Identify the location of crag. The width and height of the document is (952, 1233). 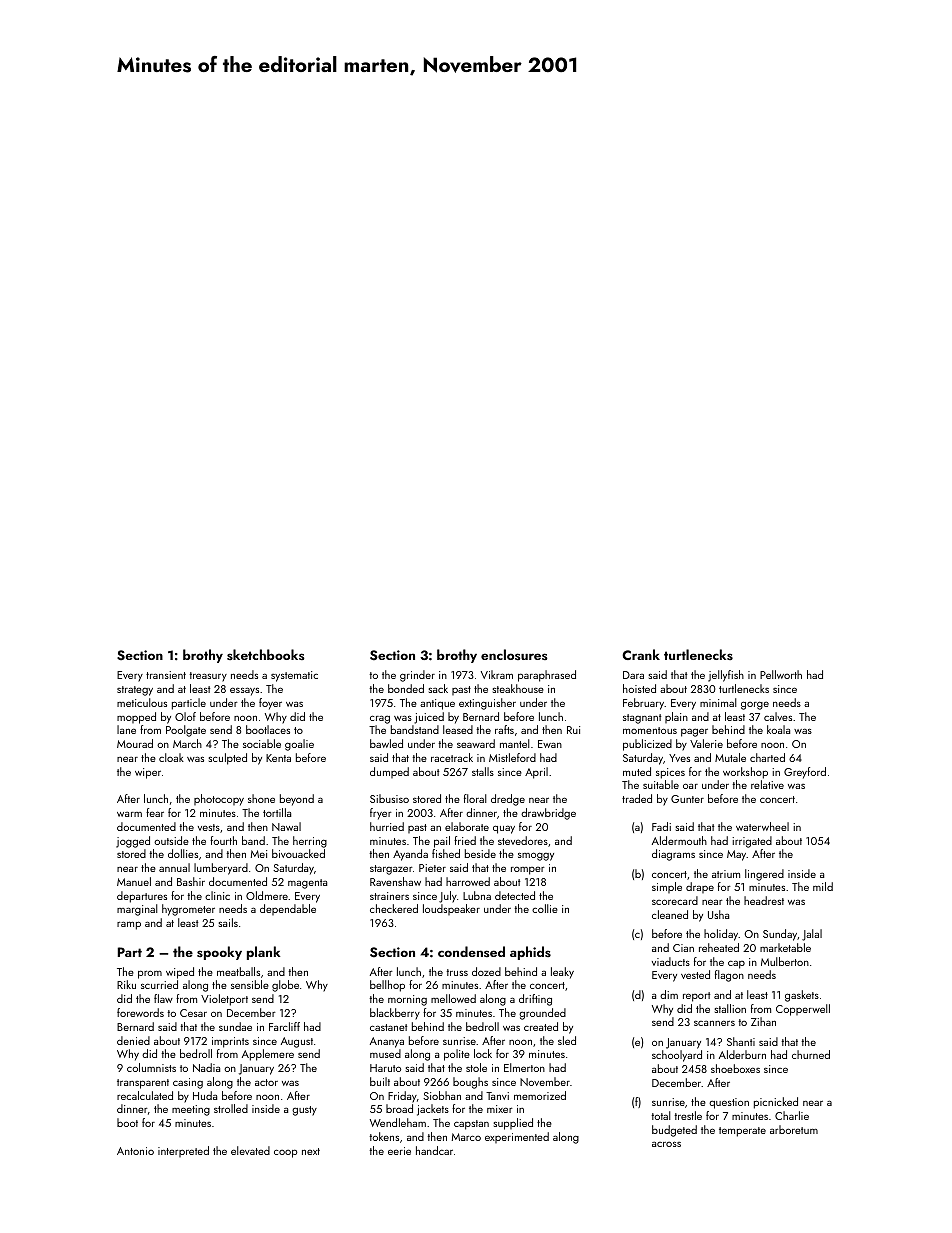
(380, 719).
